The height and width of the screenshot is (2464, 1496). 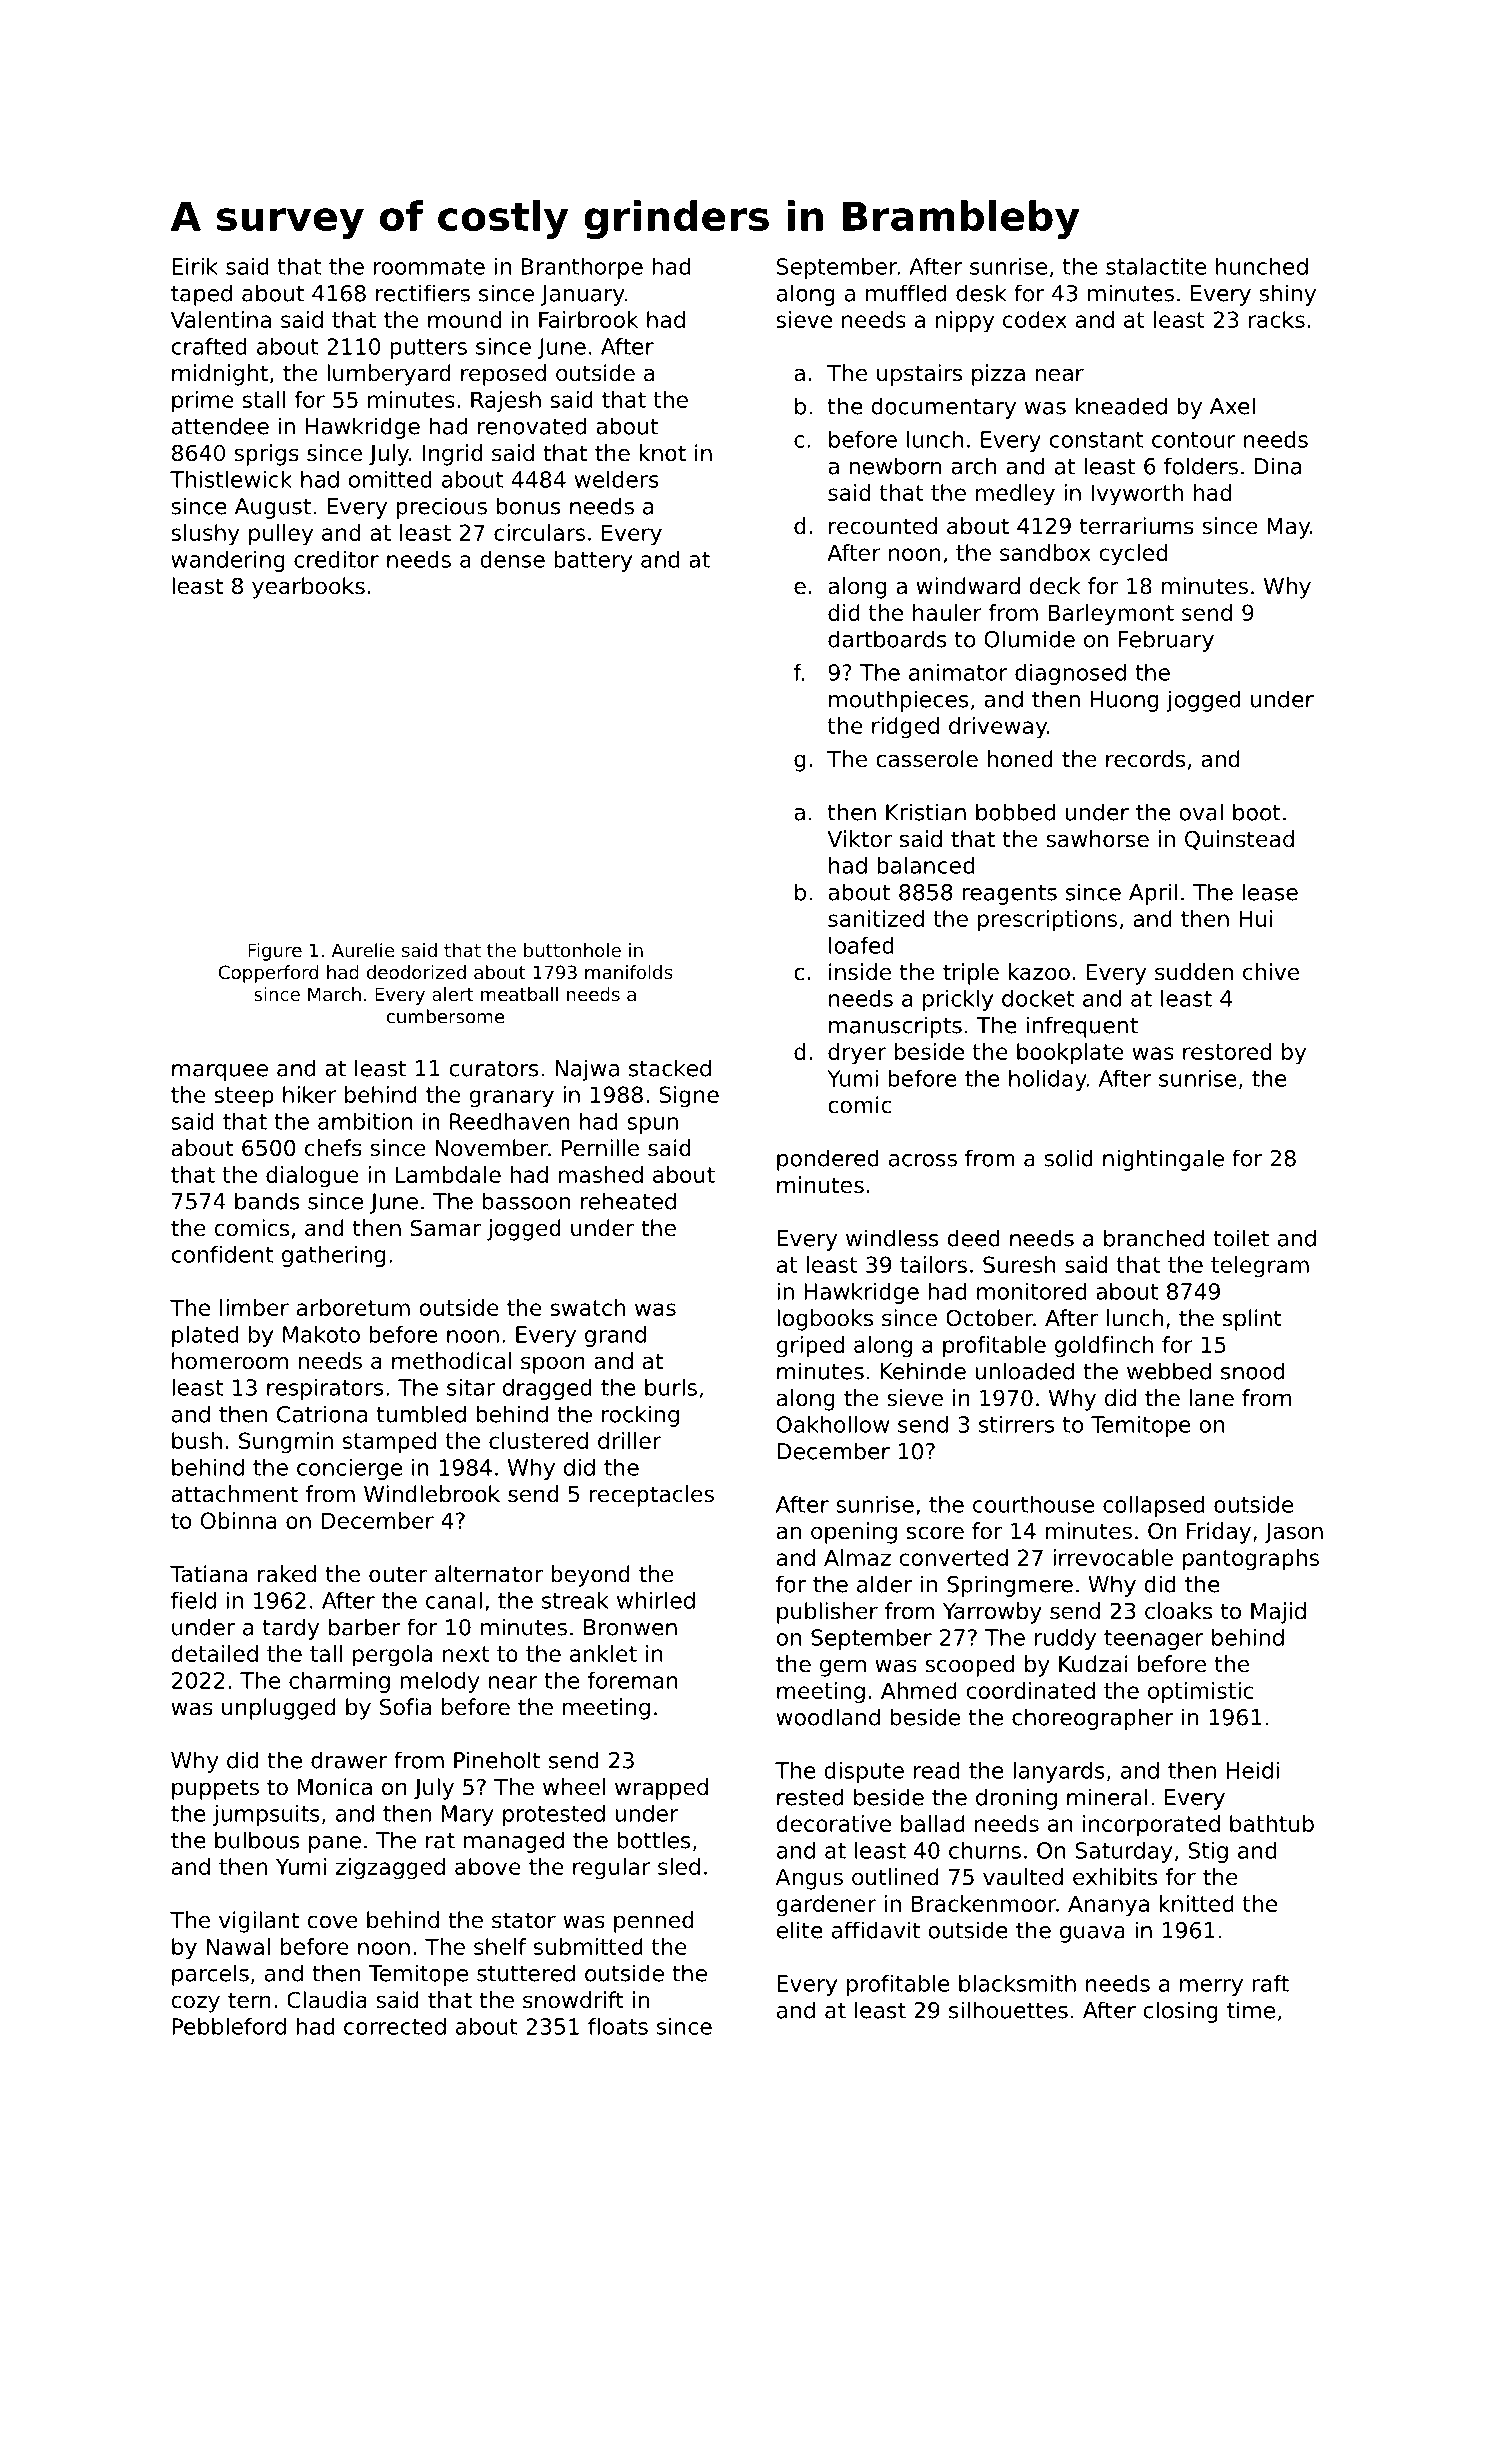 What do you see at coordinates (1156, 266) in the screenshot?
I see `stalactite` at bounding box center [1156, 266].
